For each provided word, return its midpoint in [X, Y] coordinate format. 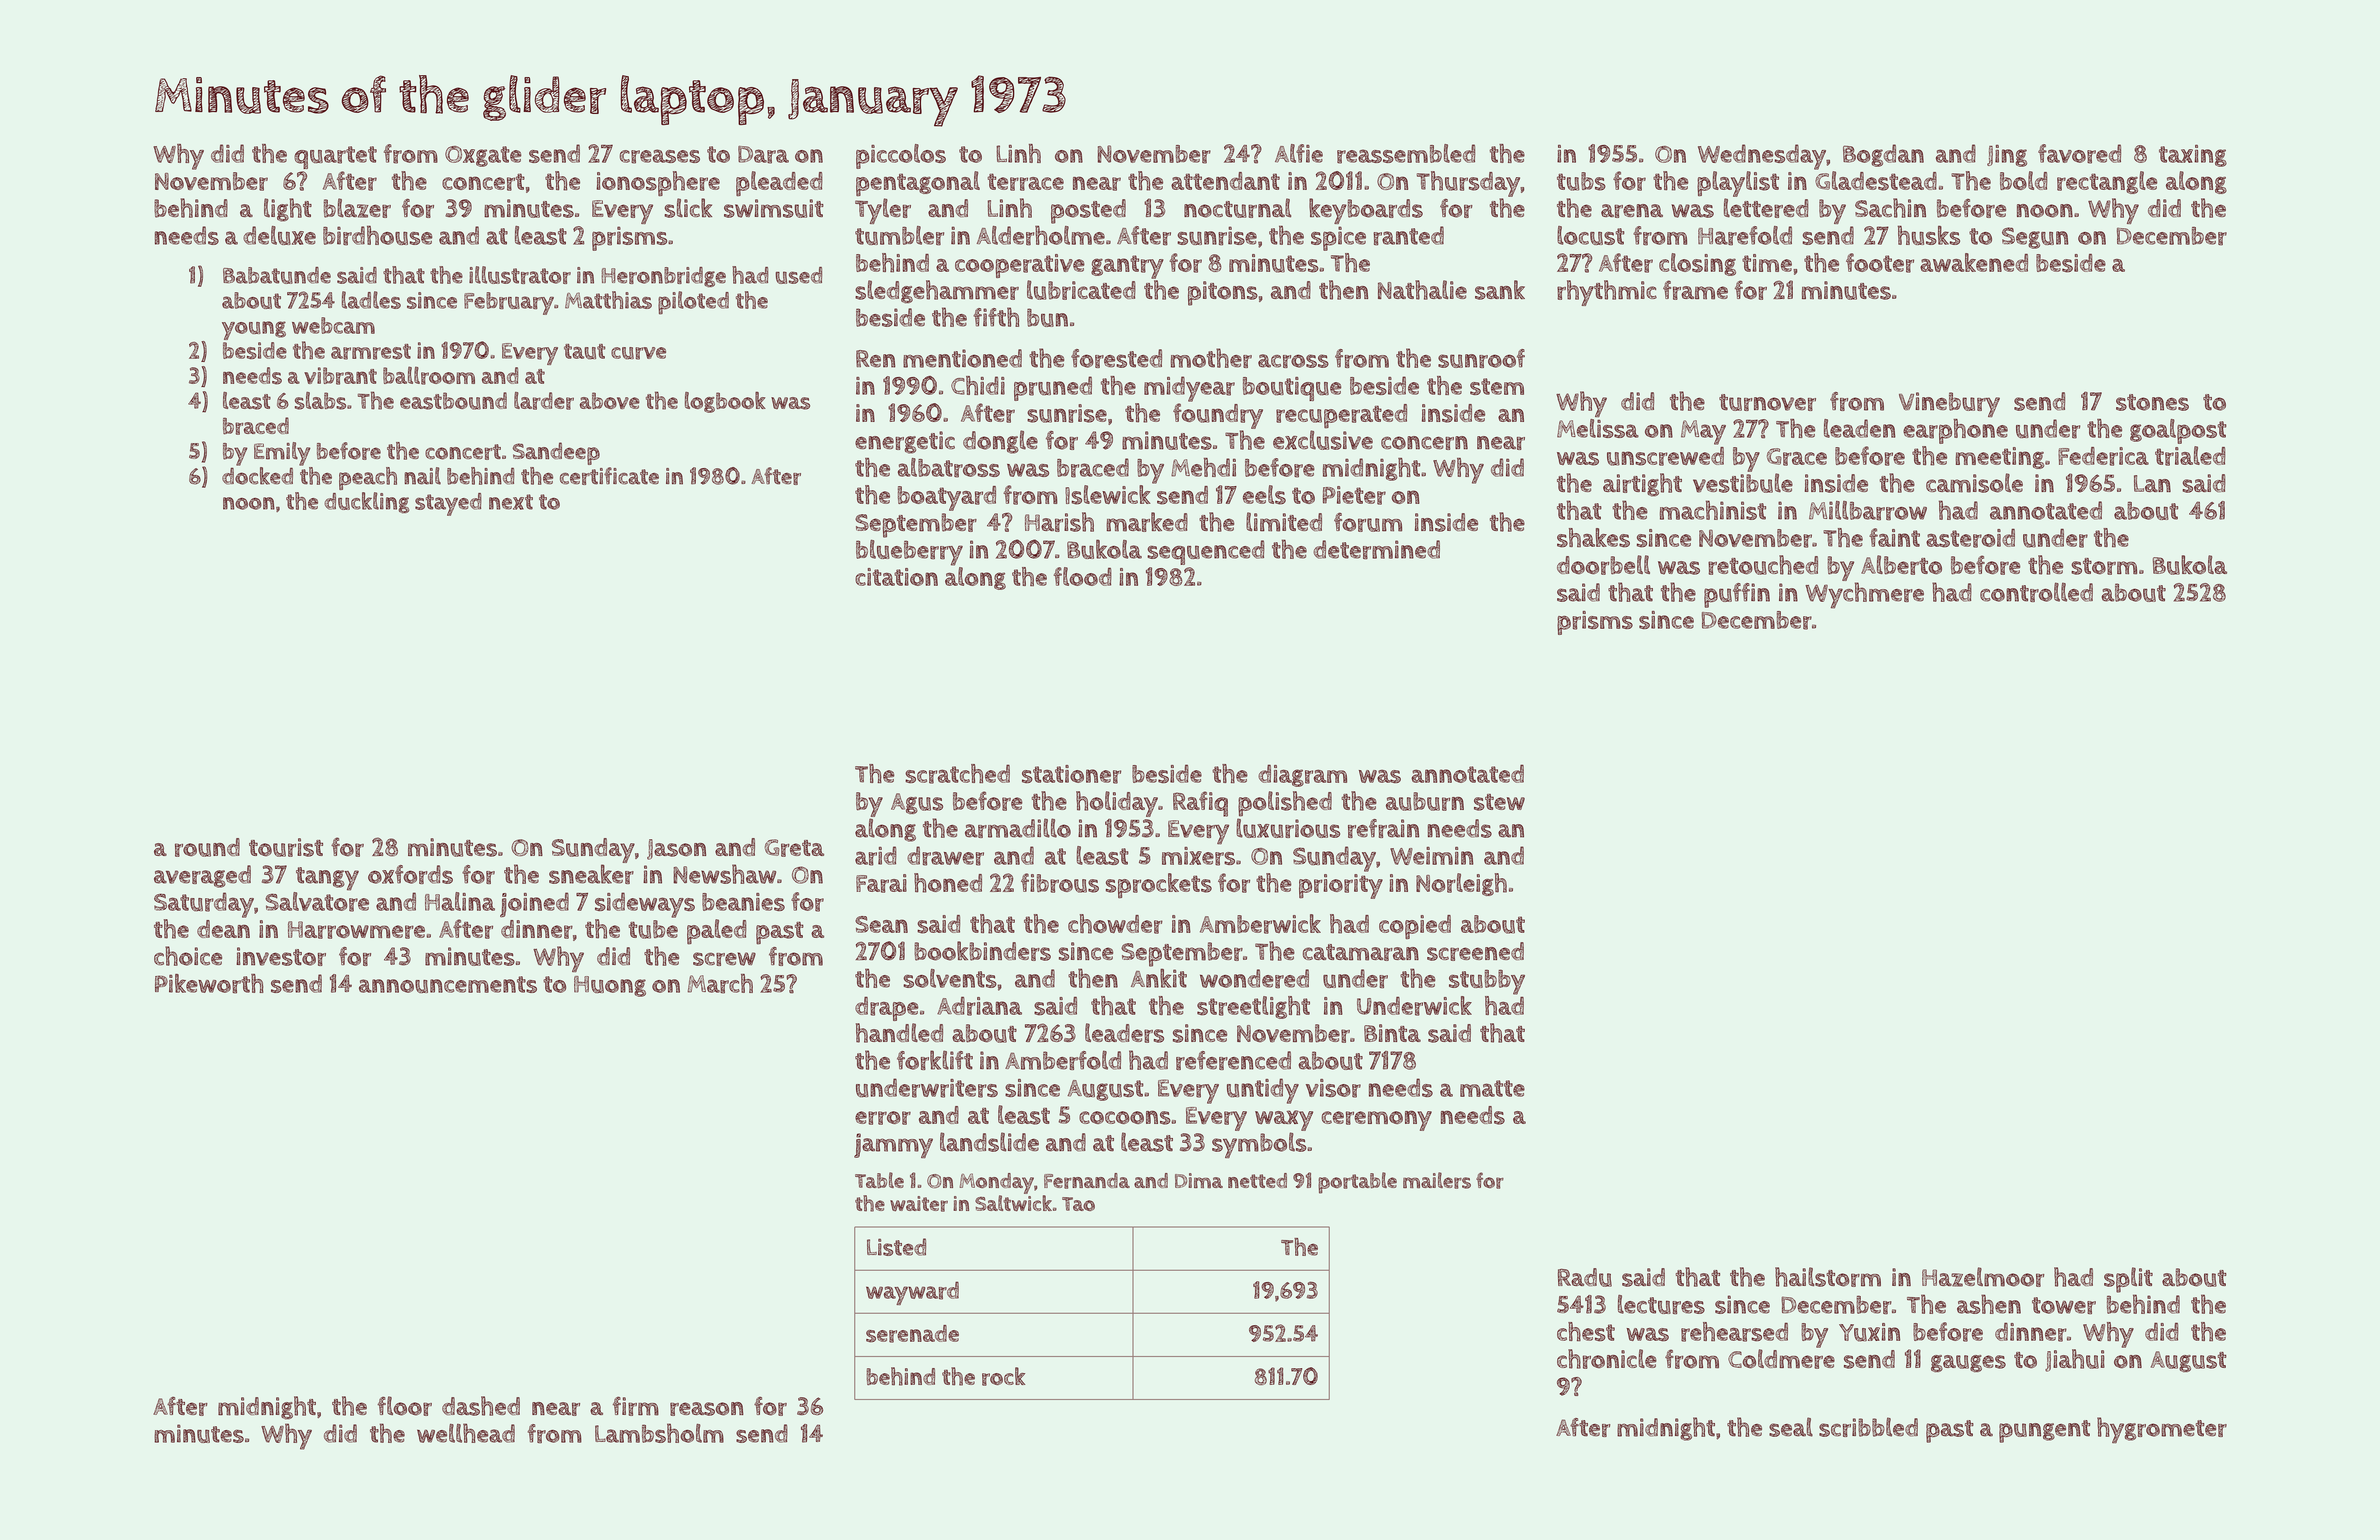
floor [404, 1406]
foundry [1218, 416]
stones [2152, 402]
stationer [1071, 774]
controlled [2036, 592]
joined [534, 905]
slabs [320, 401]
